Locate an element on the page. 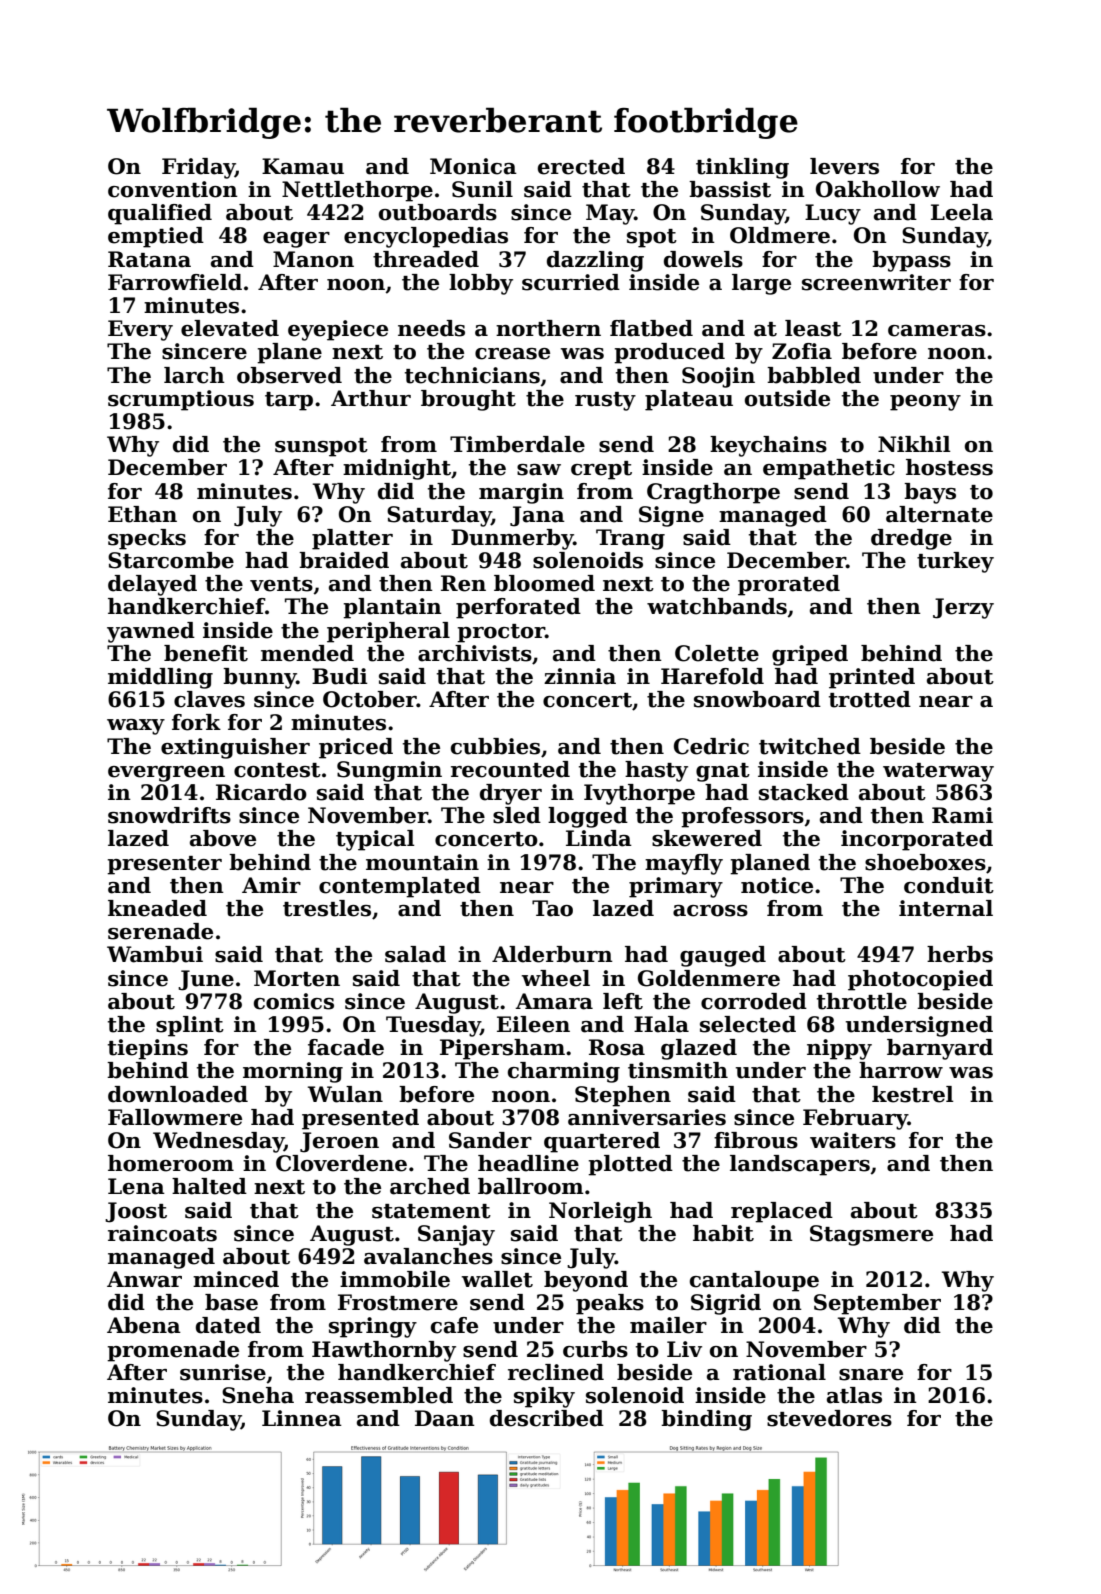  Abena is located at coordinates (144, 1325).
